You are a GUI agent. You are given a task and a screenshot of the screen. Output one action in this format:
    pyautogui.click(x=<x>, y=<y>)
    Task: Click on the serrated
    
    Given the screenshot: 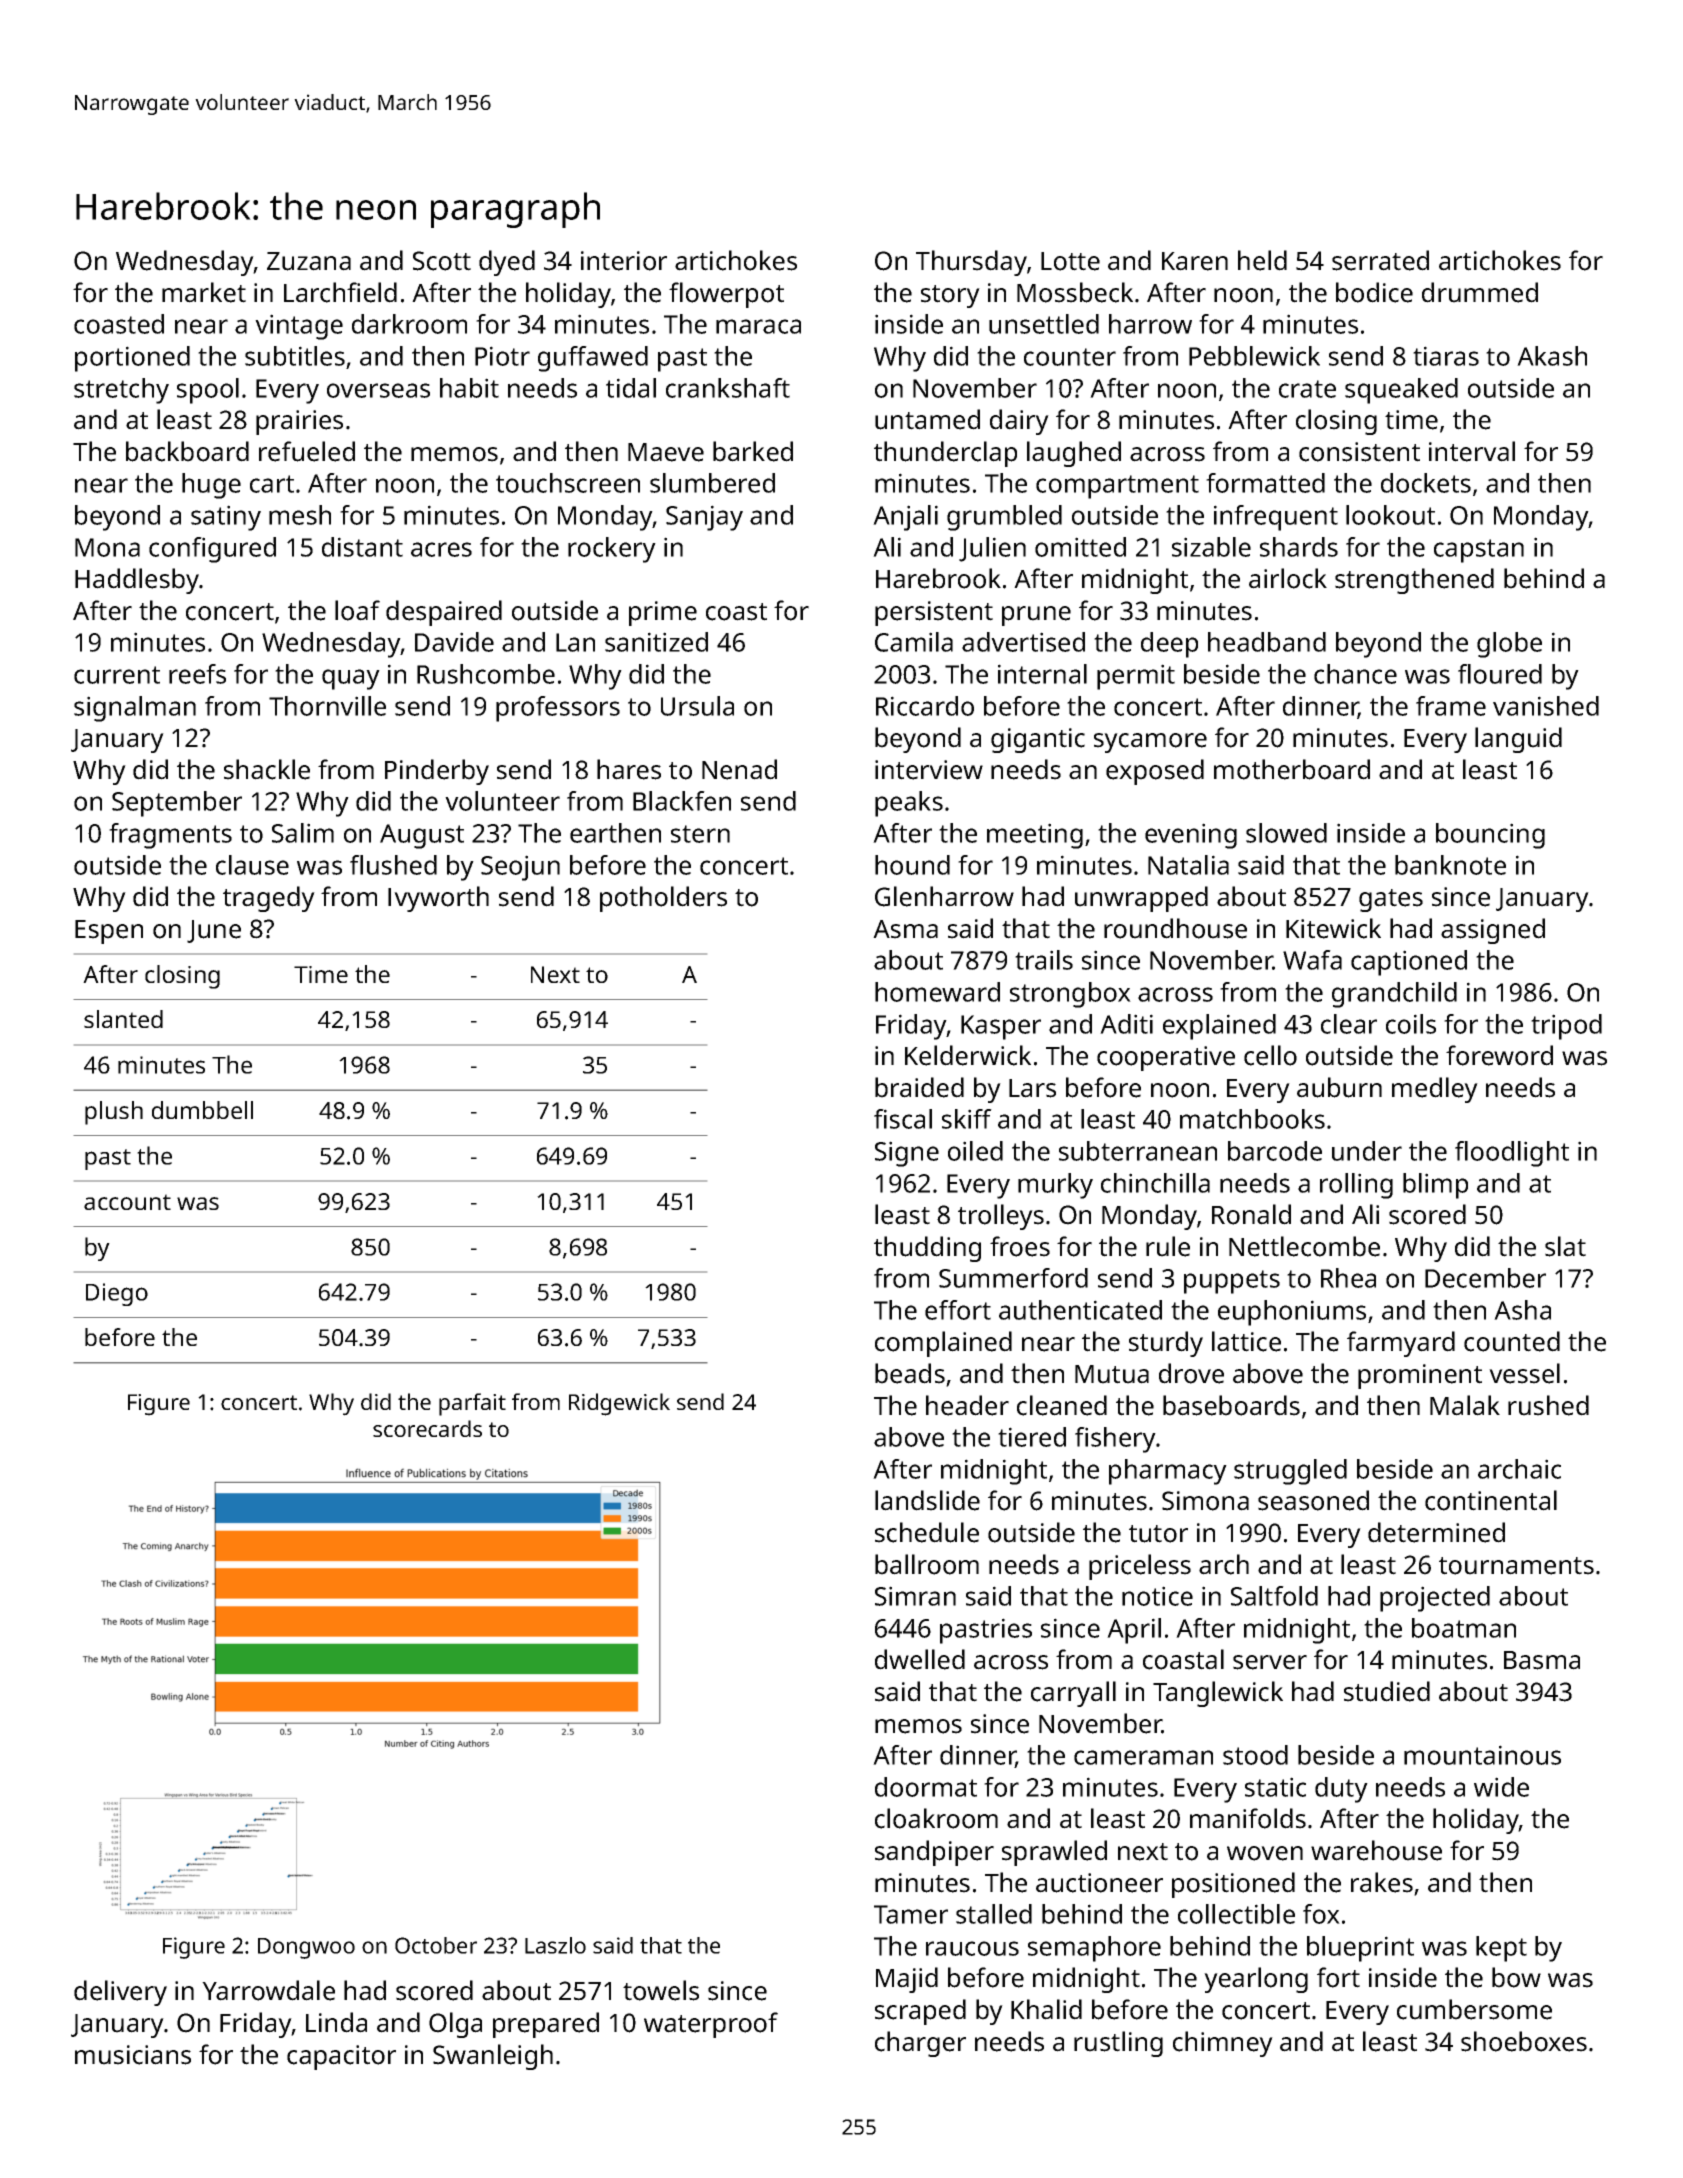 What is the action you would take?
    pyautogui.click(x=1380, y=260)
